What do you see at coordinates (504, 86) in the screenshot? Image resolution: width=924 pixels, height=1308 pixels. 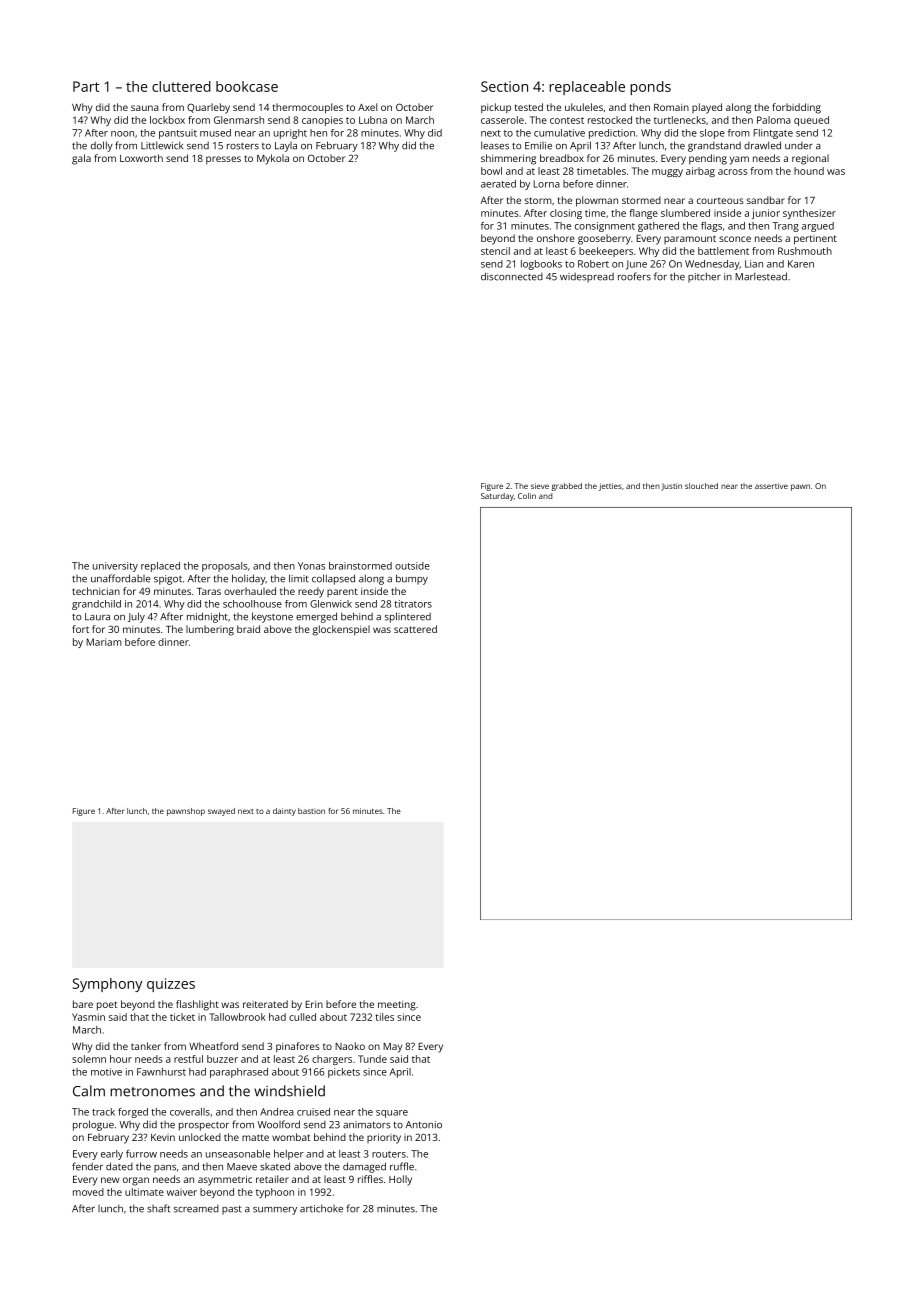 I see `Section` at bounding box center [504, 86].
